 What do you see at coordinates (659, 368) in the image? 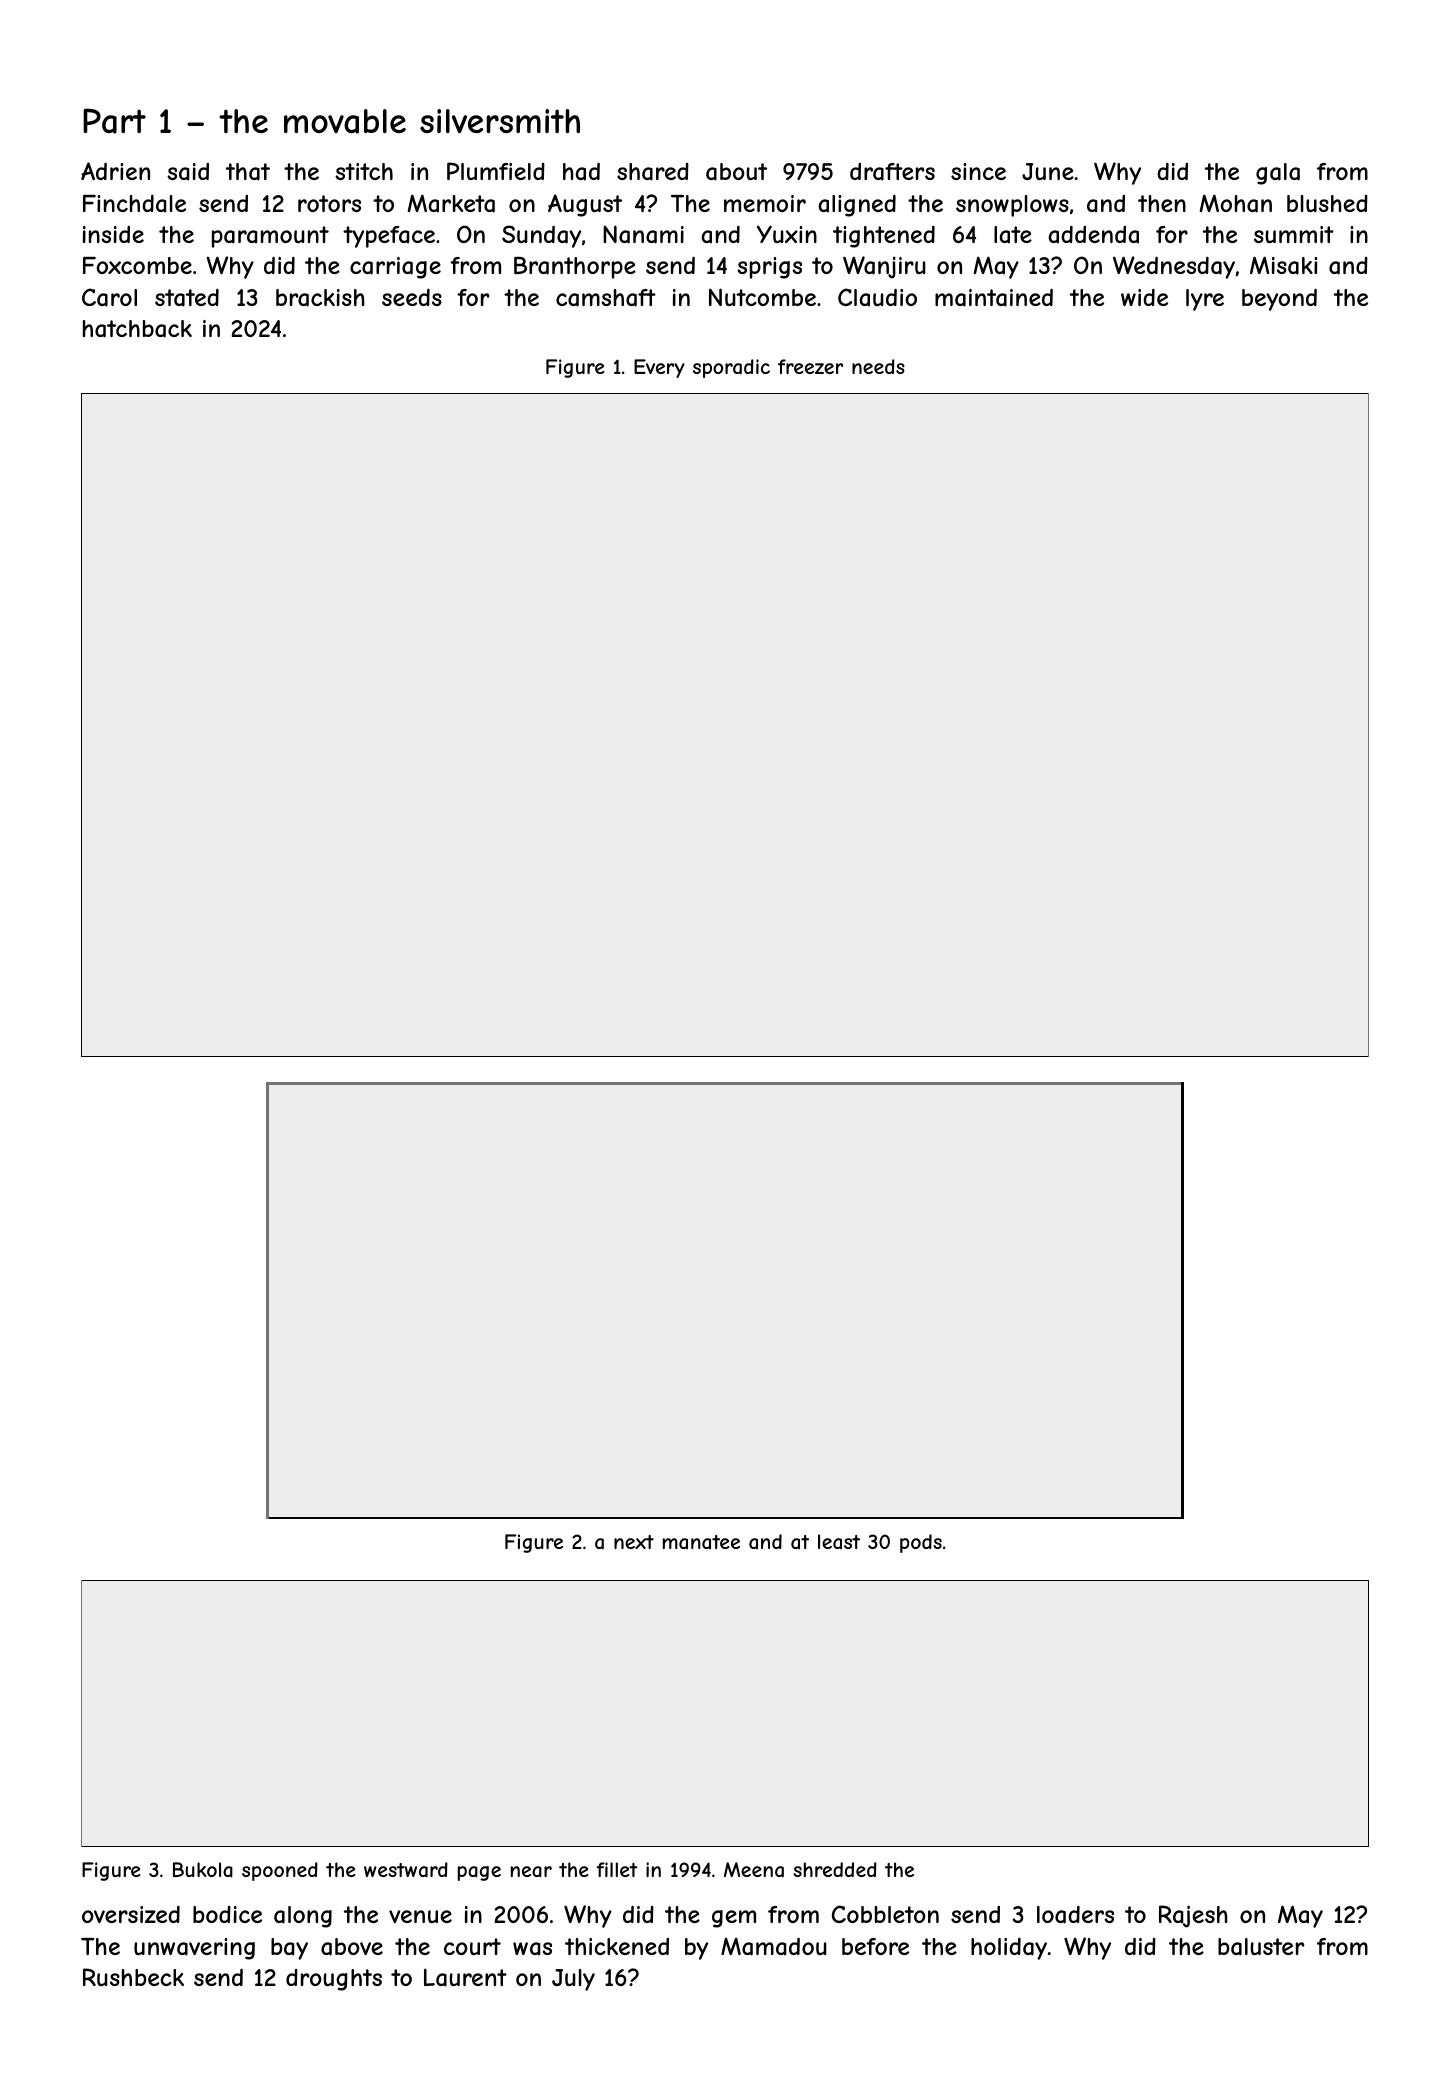
I see `Every` at bounding box center [659, 368].
